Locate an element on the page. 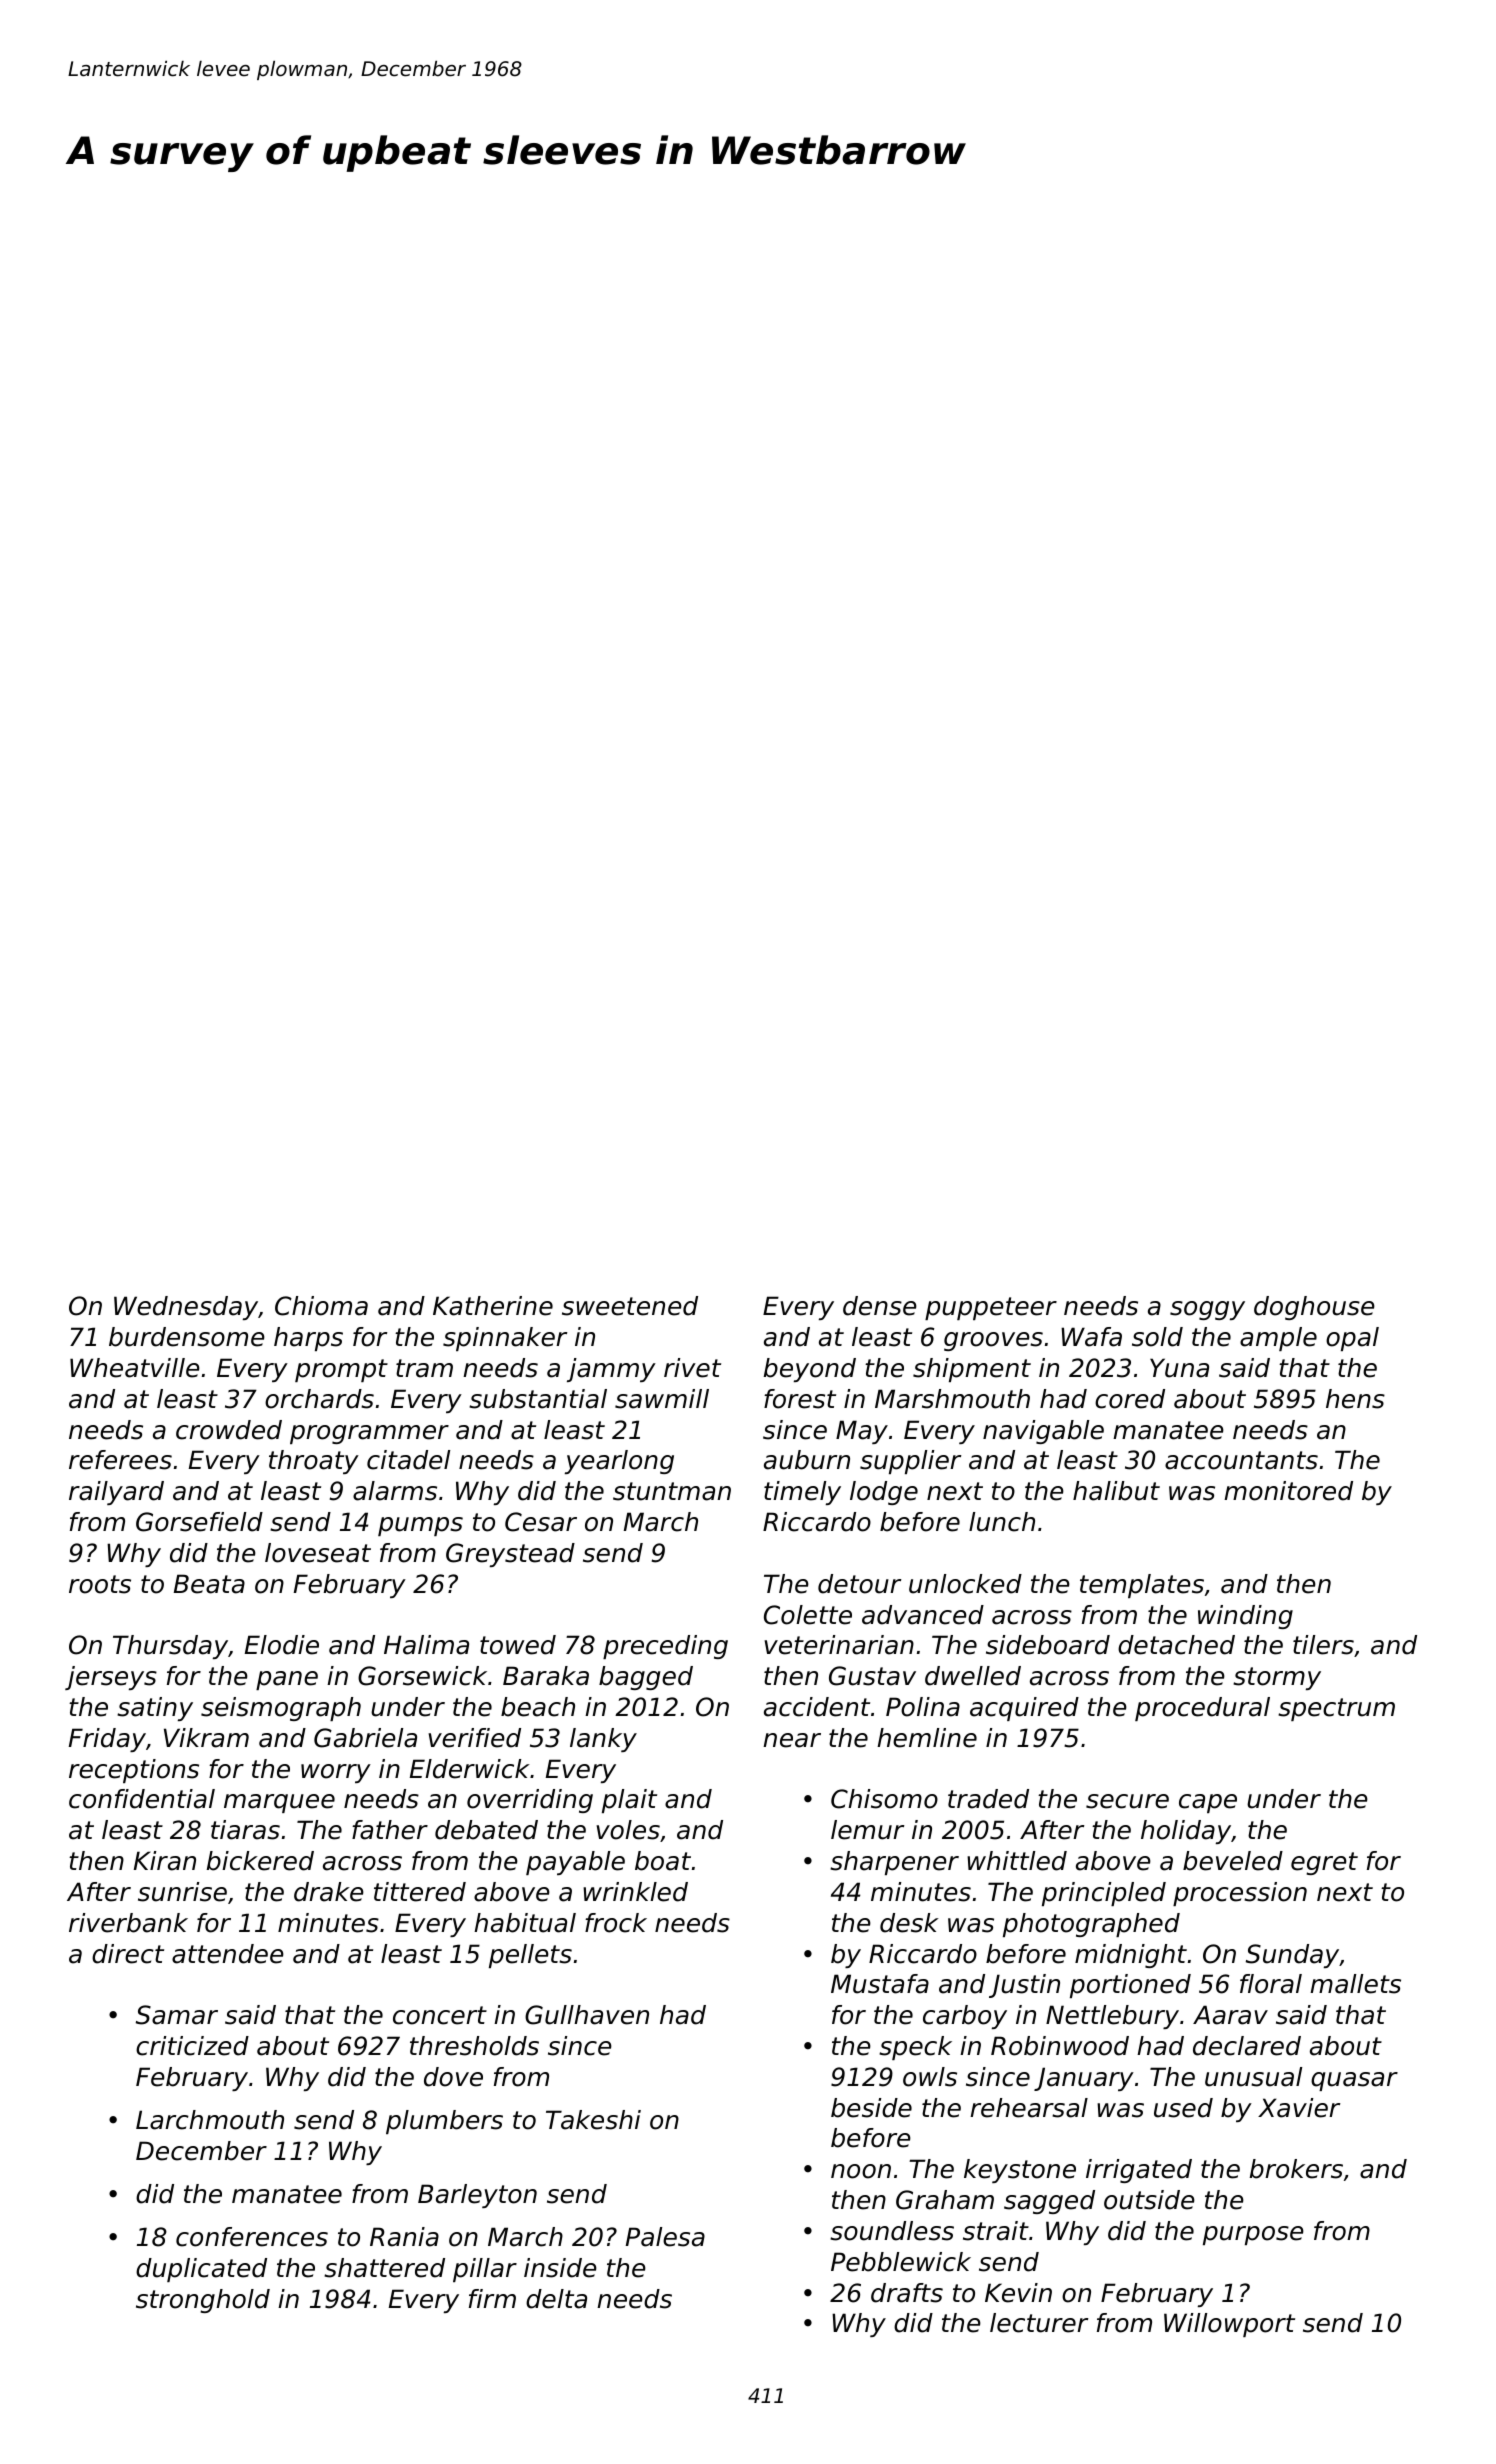 The image size is (1496, 2464). purpose is located at coordinates (1253, 2235).
